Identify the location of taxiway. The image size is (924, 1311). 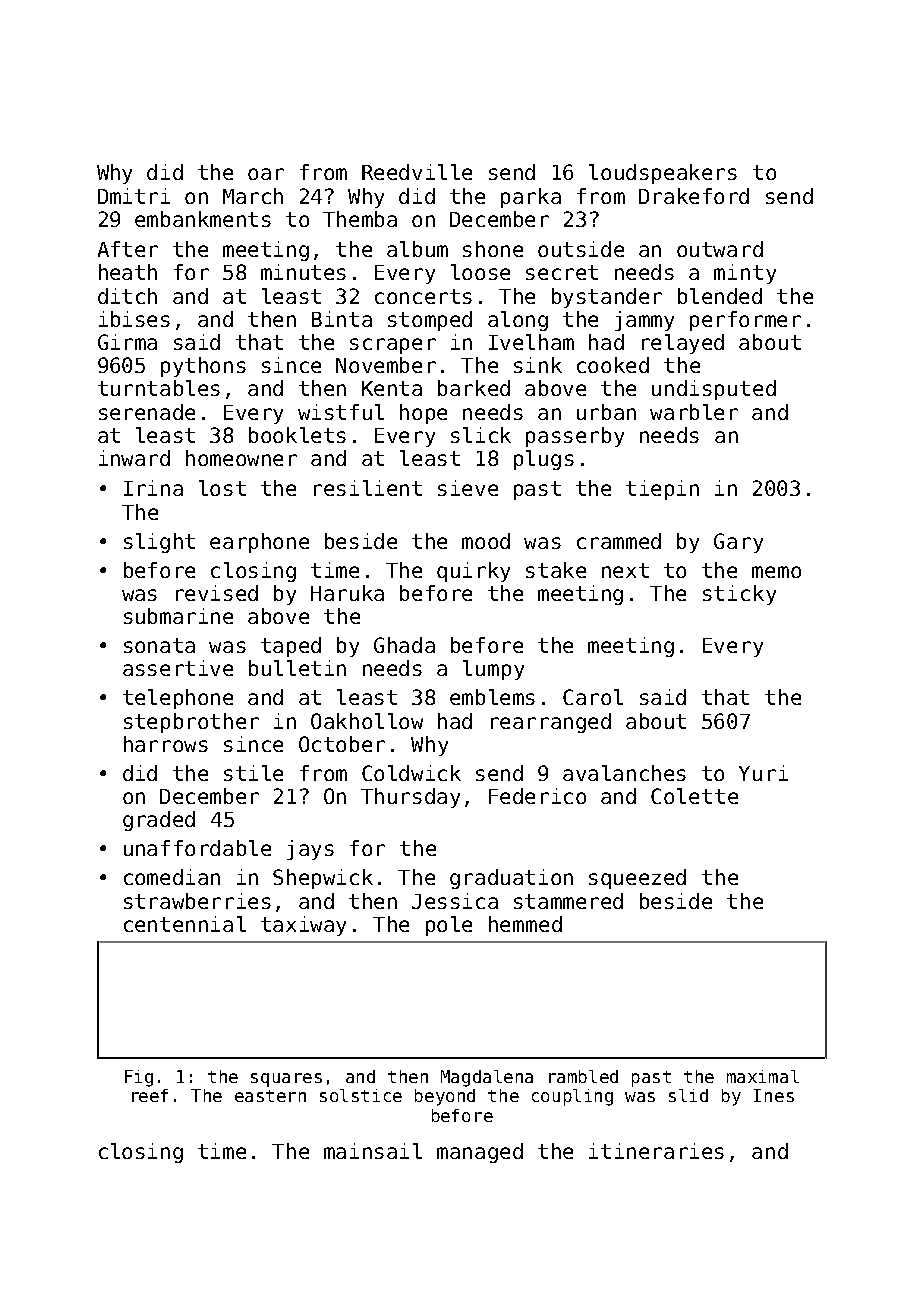
(303, 926).
